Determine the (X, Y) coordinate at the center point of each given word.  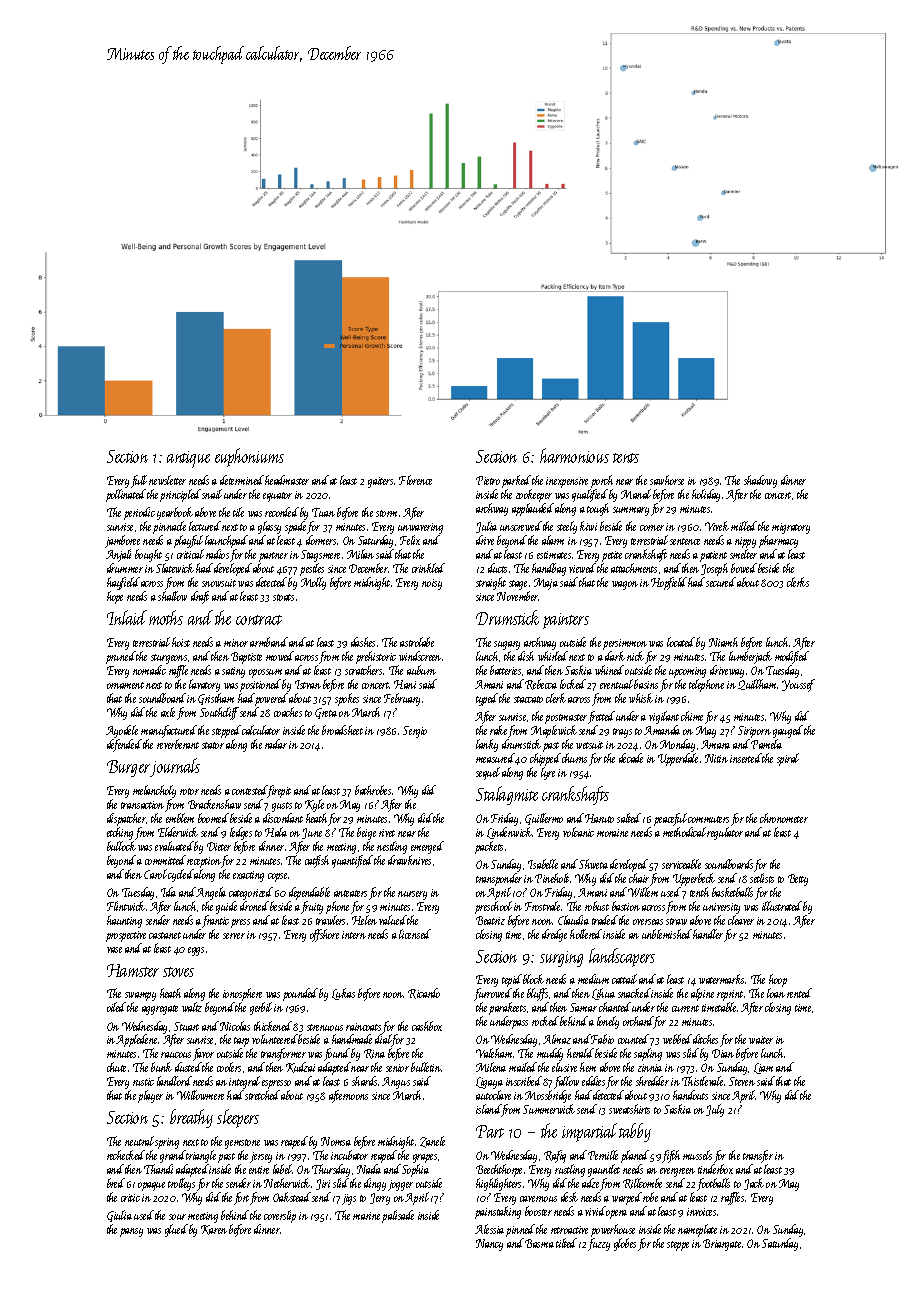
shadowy (760, 481)
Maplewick (554, 731)
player (150, 1096)
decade (631, 758)
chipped (545, 759)
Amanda (662, 730)
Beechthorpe (499, 1170)
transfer (758, 1156)
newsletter (167, 480)
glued (176, 1230)
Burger (128, 768)
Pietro (488, 480)
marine (366, 1216)
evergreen (677, 1172)
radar (276, 744)
